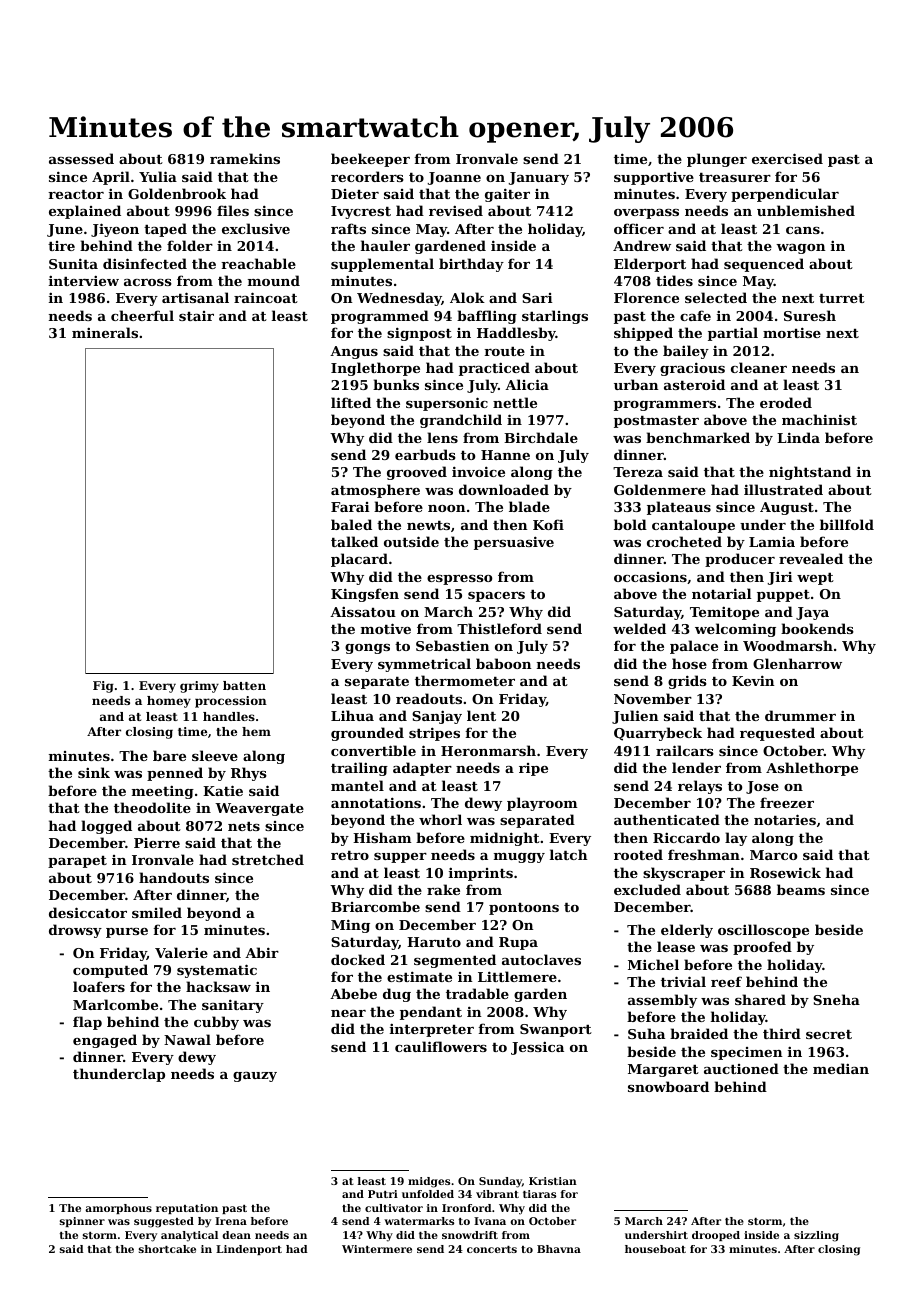 The height and width of the screenshot is (1308, 924). Describe the element at coordinates (255, 1077) in the screenshot. I see `gauzy` at that location.
